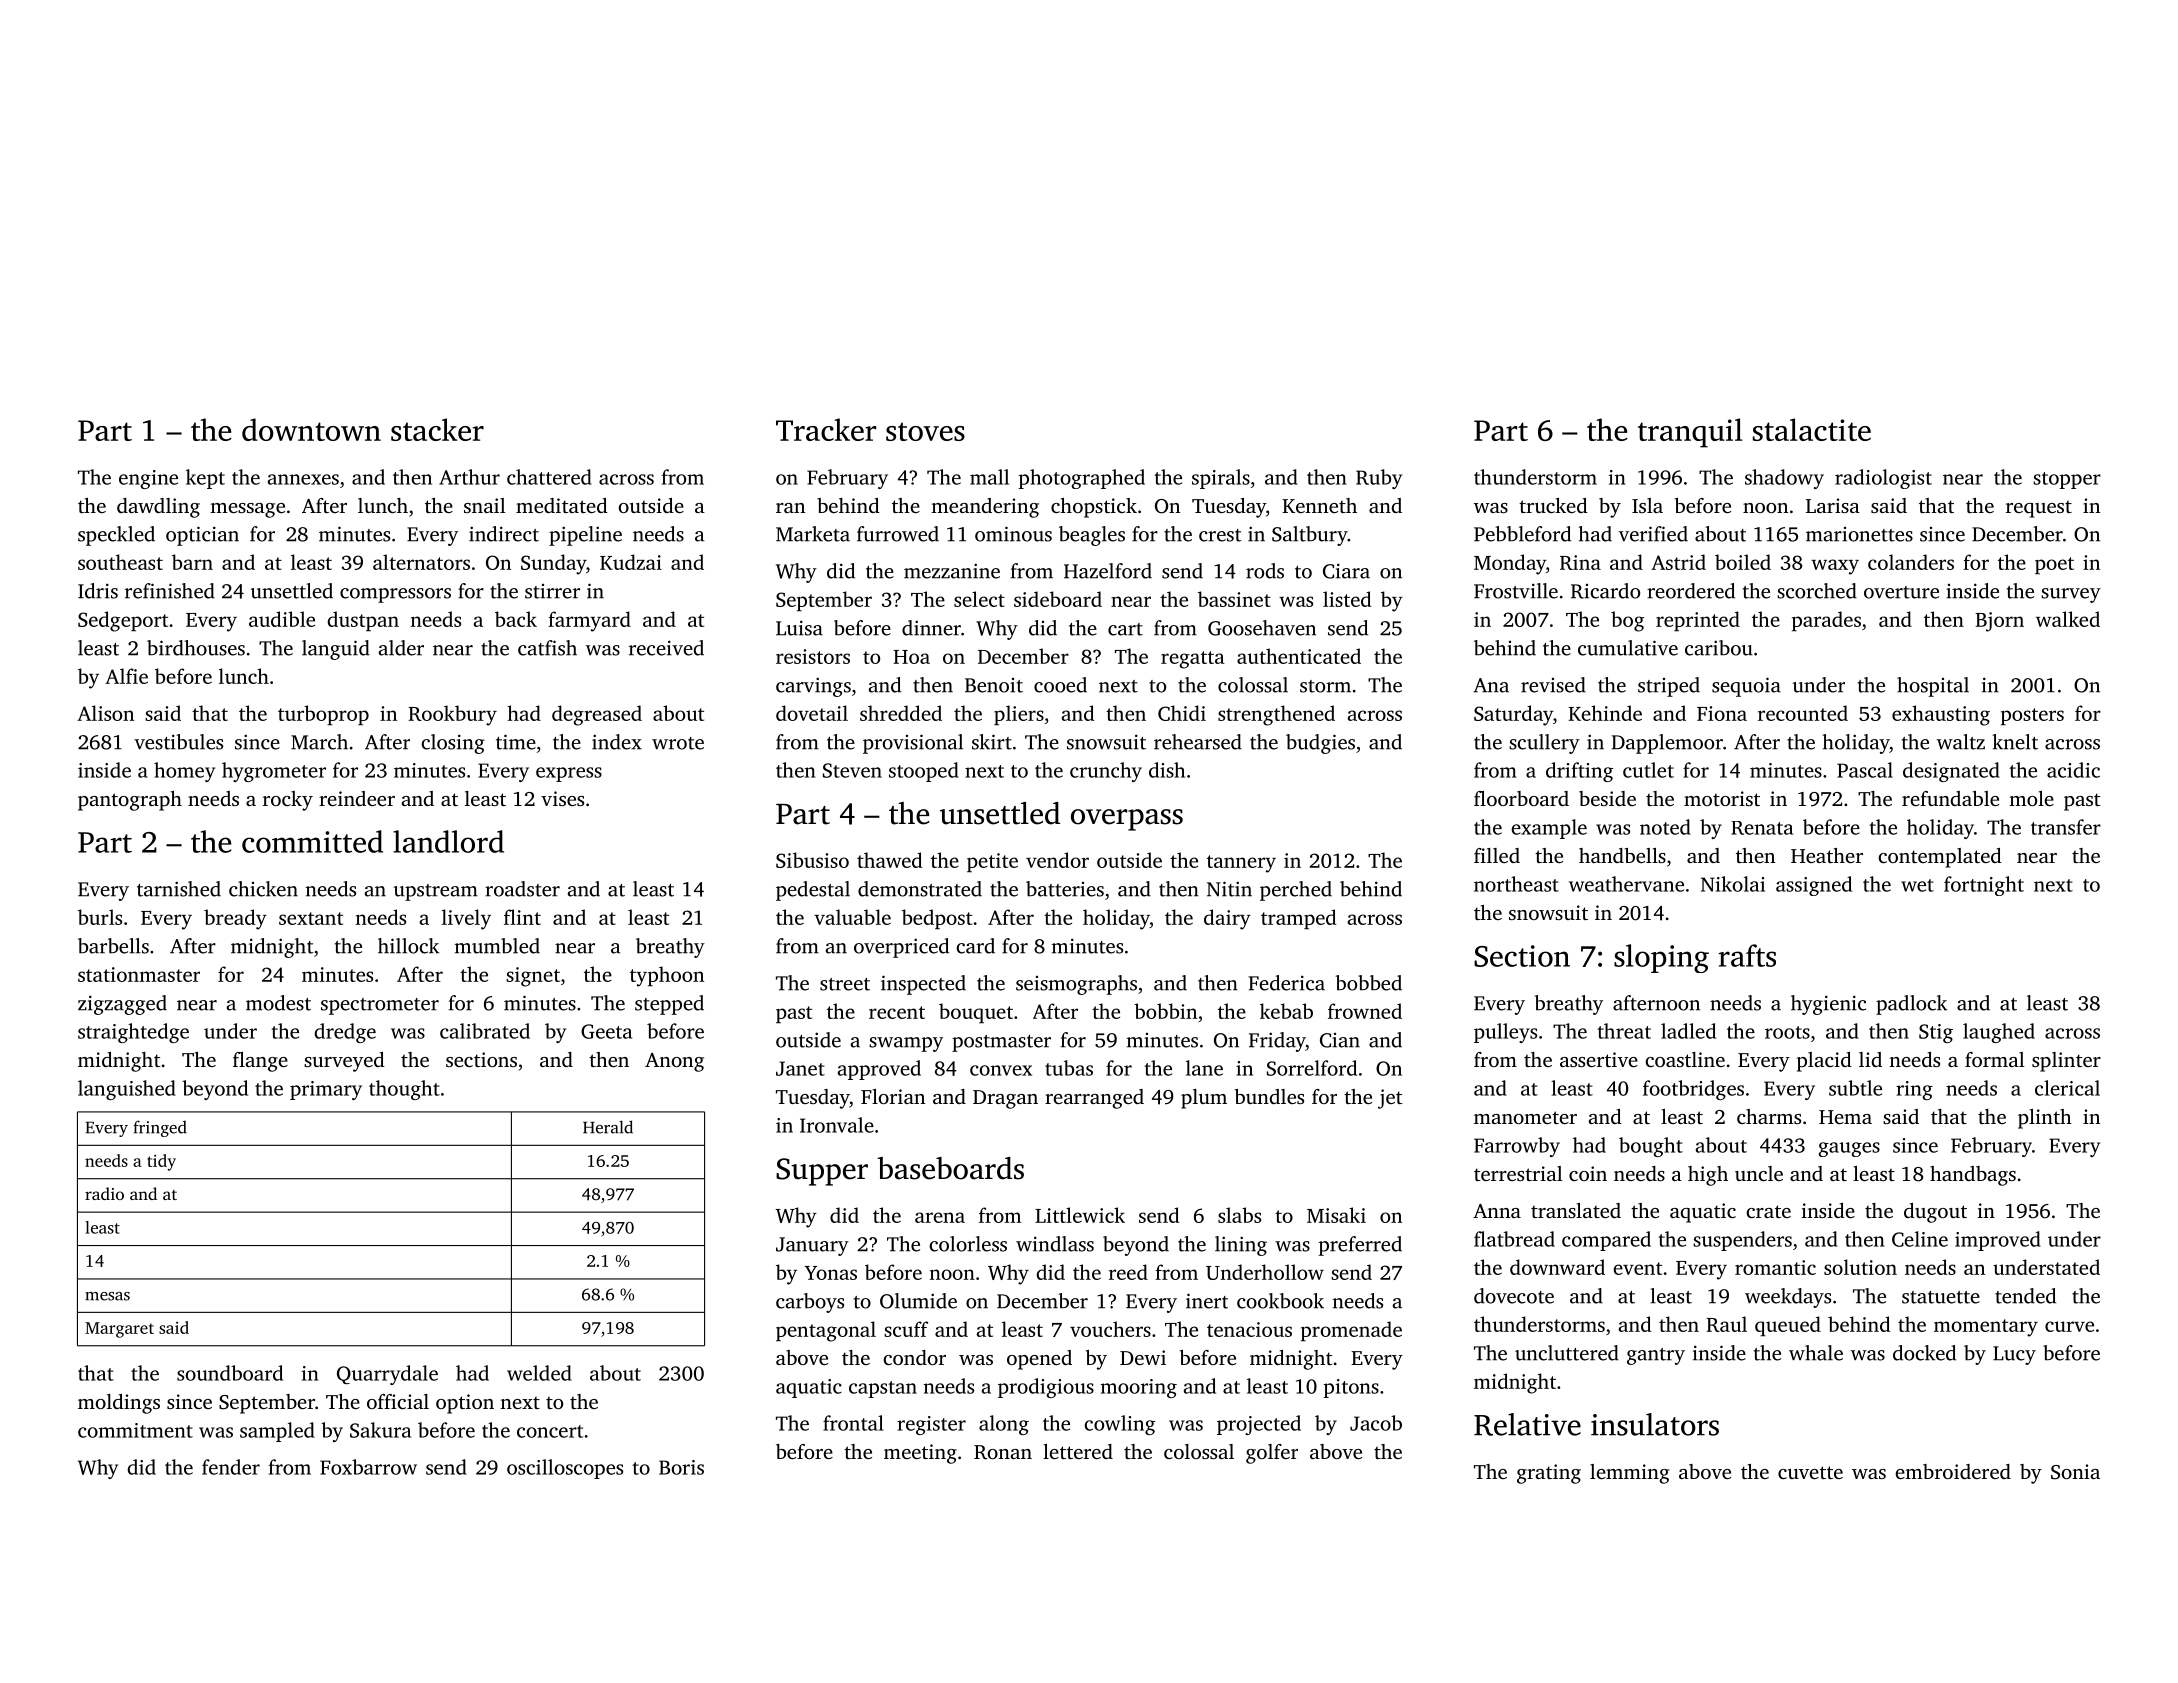  Describe the element at coordinates (192, 562) in the screenshot. I see `barn` at that location.
